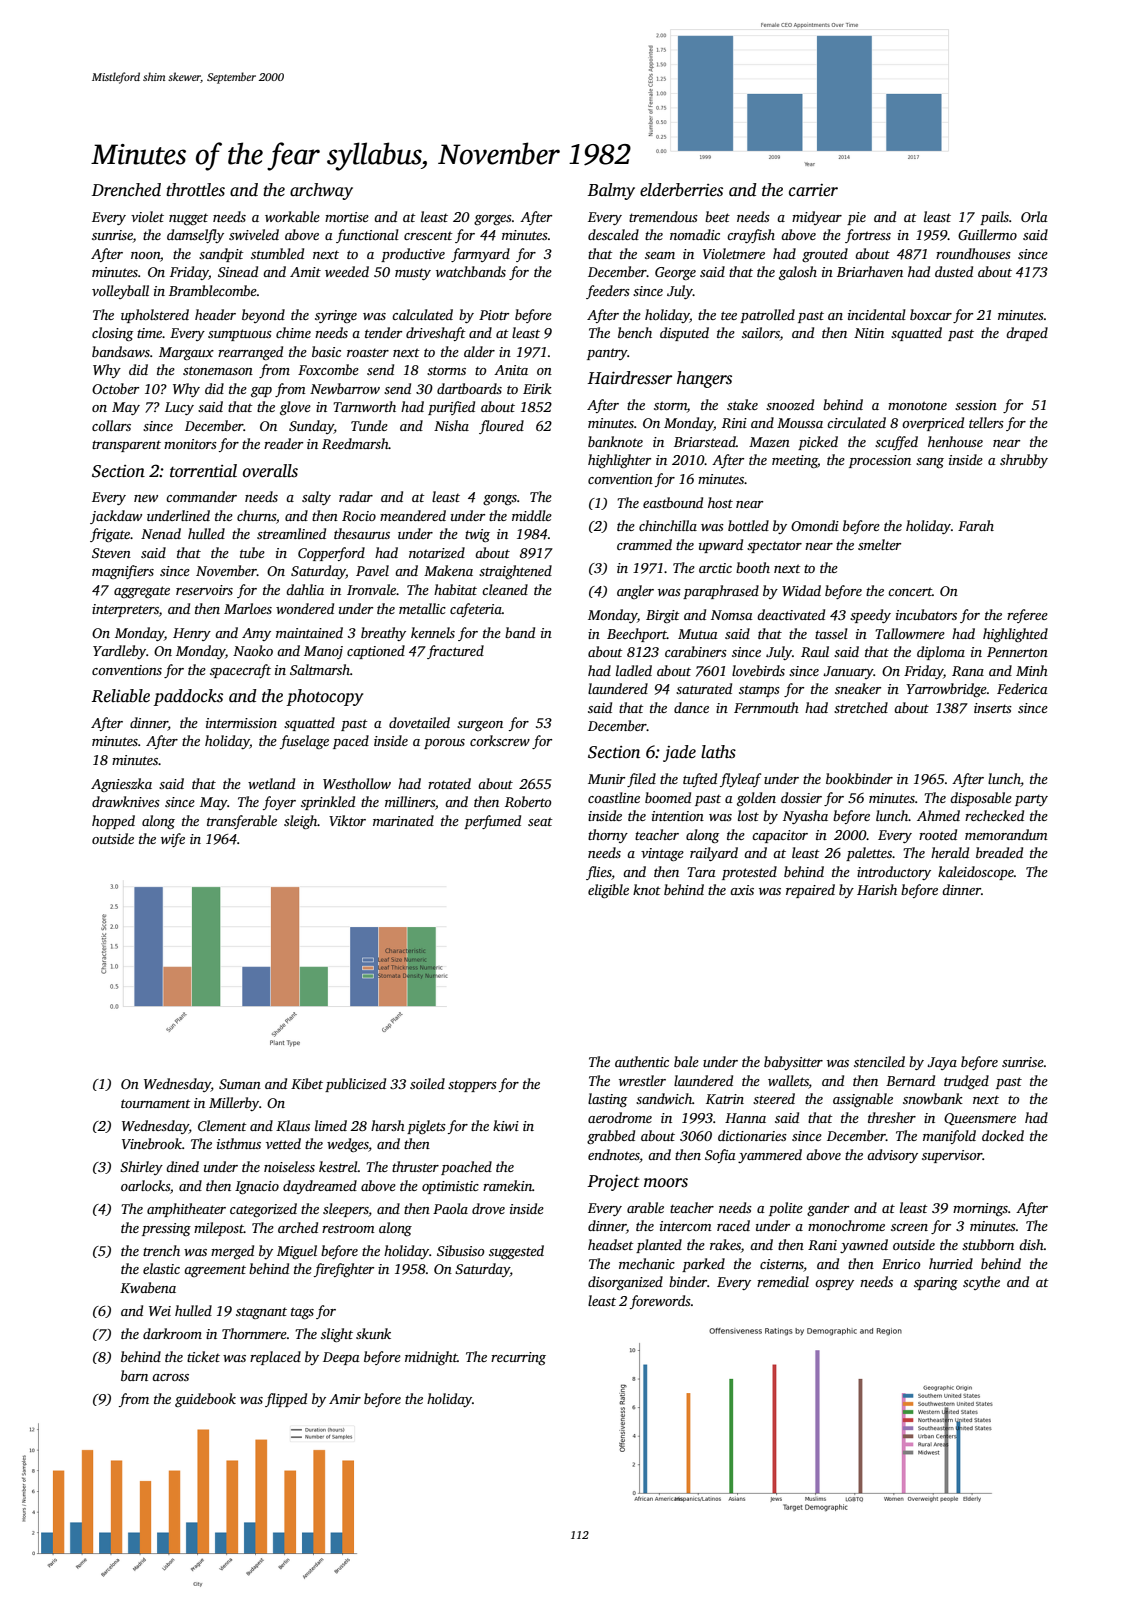 The height and width of the document is (1612, 1140). What do you see at coordinates (286, 1400) in the document?
I see `flipped` at bounding box center [286, 1400].
